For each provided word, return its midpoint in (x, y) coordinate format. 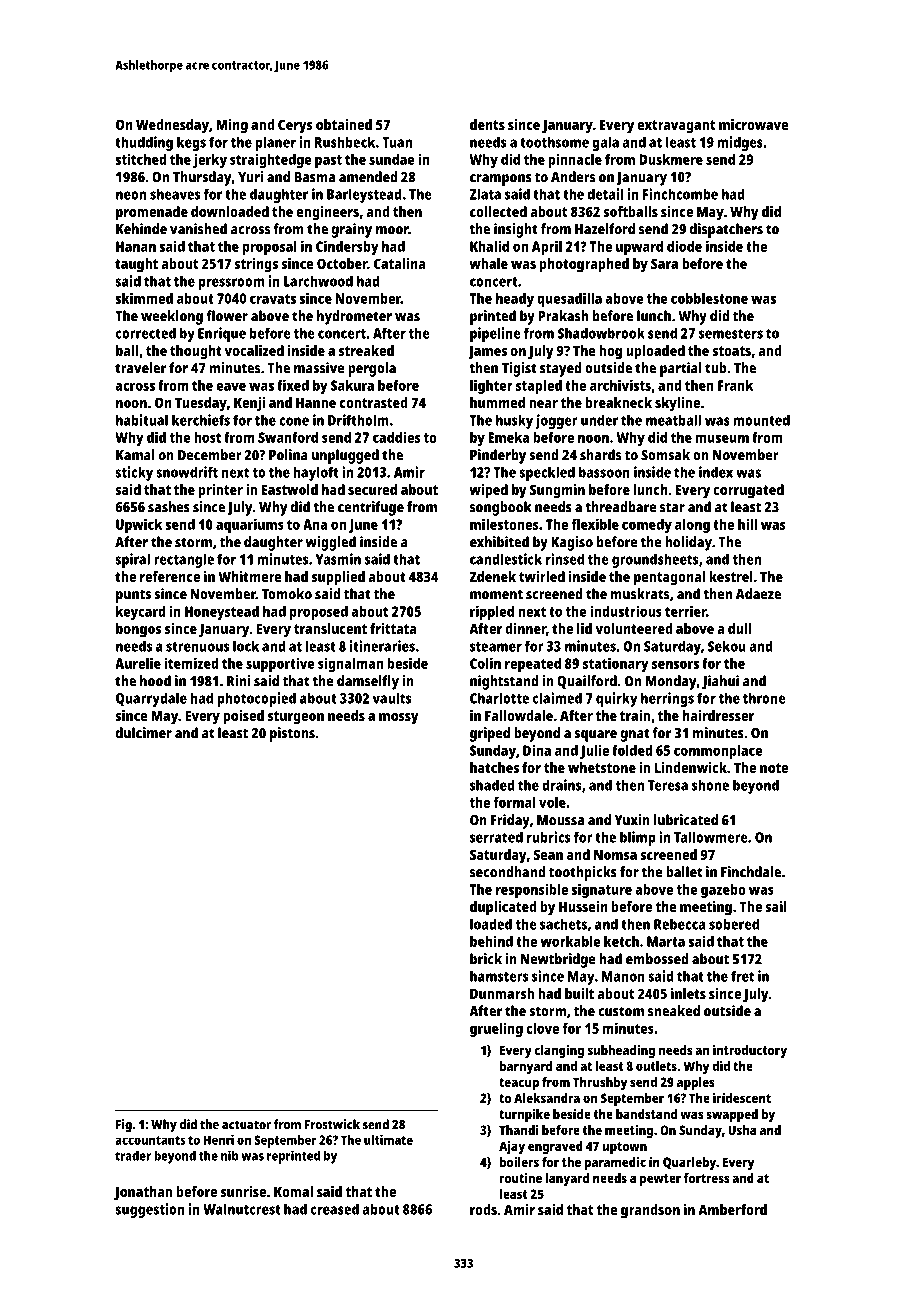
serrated (496, 837)
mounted (761, 420)
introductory (750, 1051)
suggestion (150, 1210)
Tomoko (287, 594)
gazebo (723, 891)
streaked (366, 350)
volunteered (634, 628)
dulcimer (144, 733)
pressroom (232, 284)
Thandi (519, 1130)
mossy (399, 719)
